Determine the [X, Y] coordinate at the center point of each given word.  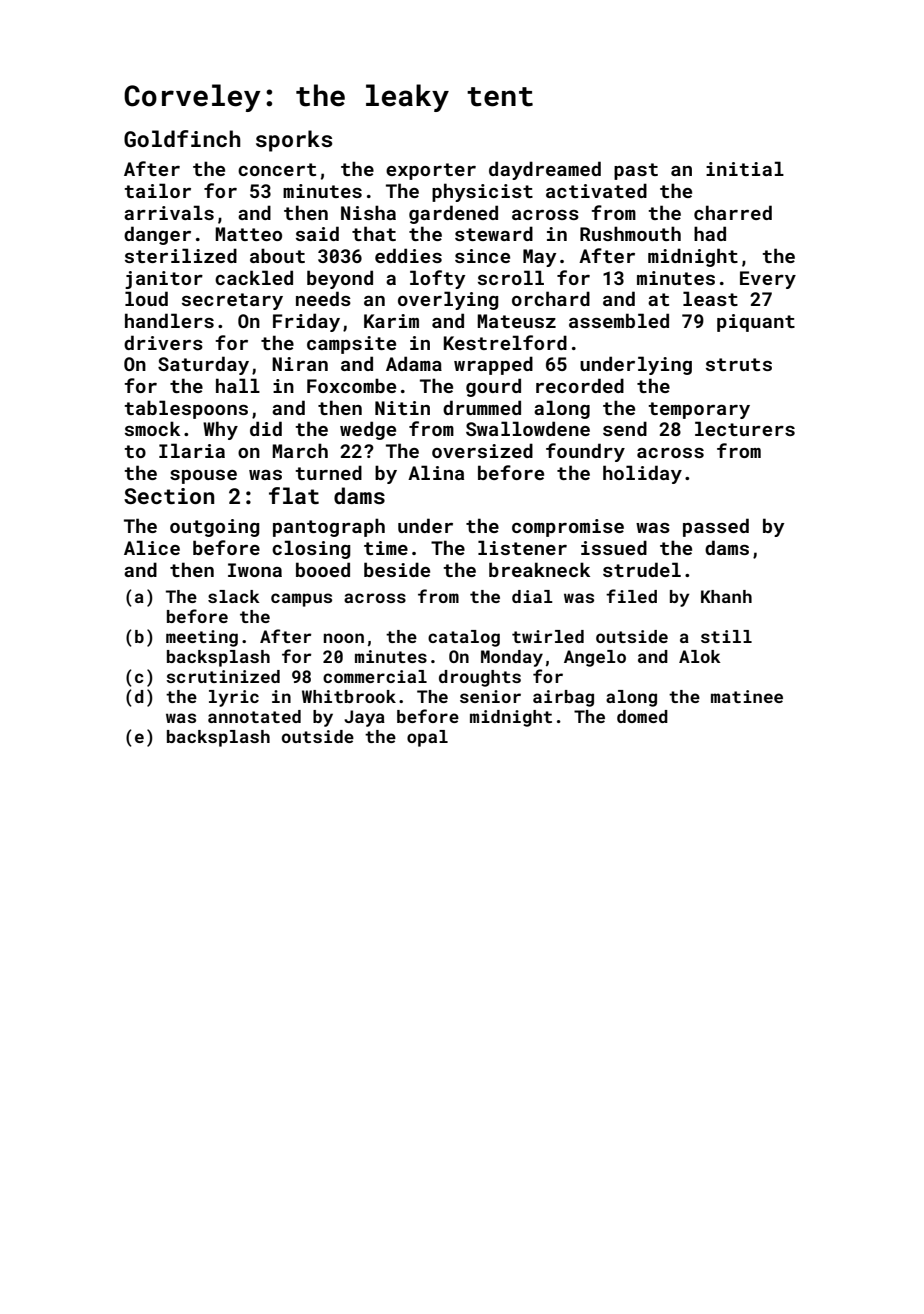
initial [745, 168]
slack [234, 596]
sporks [294, 141]
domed [642, 716]
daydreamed [545, 170]
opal [427, 738]
